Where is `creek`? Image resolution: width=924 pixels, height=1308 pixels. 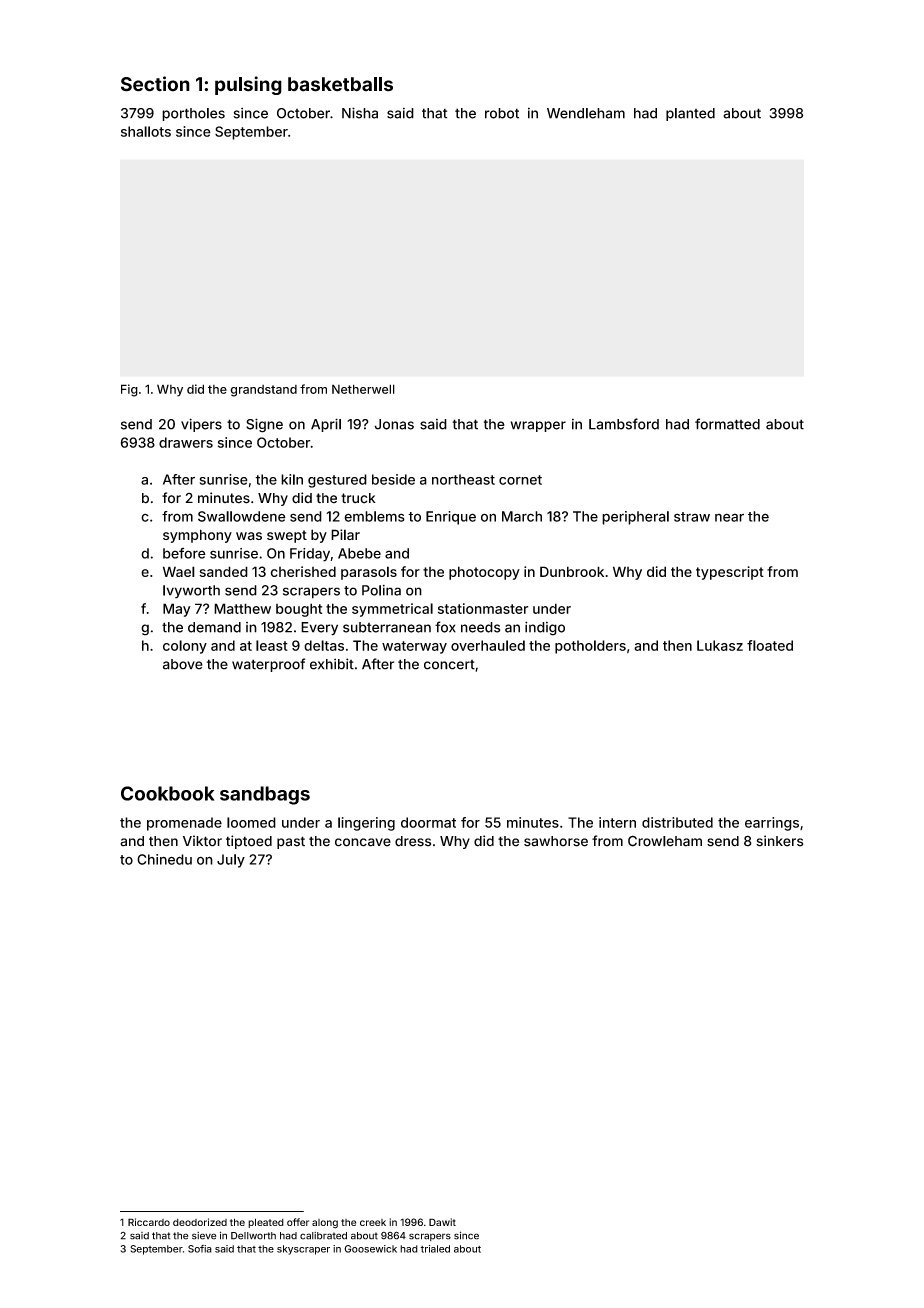
creek is located at coordinates (373, 1222).
